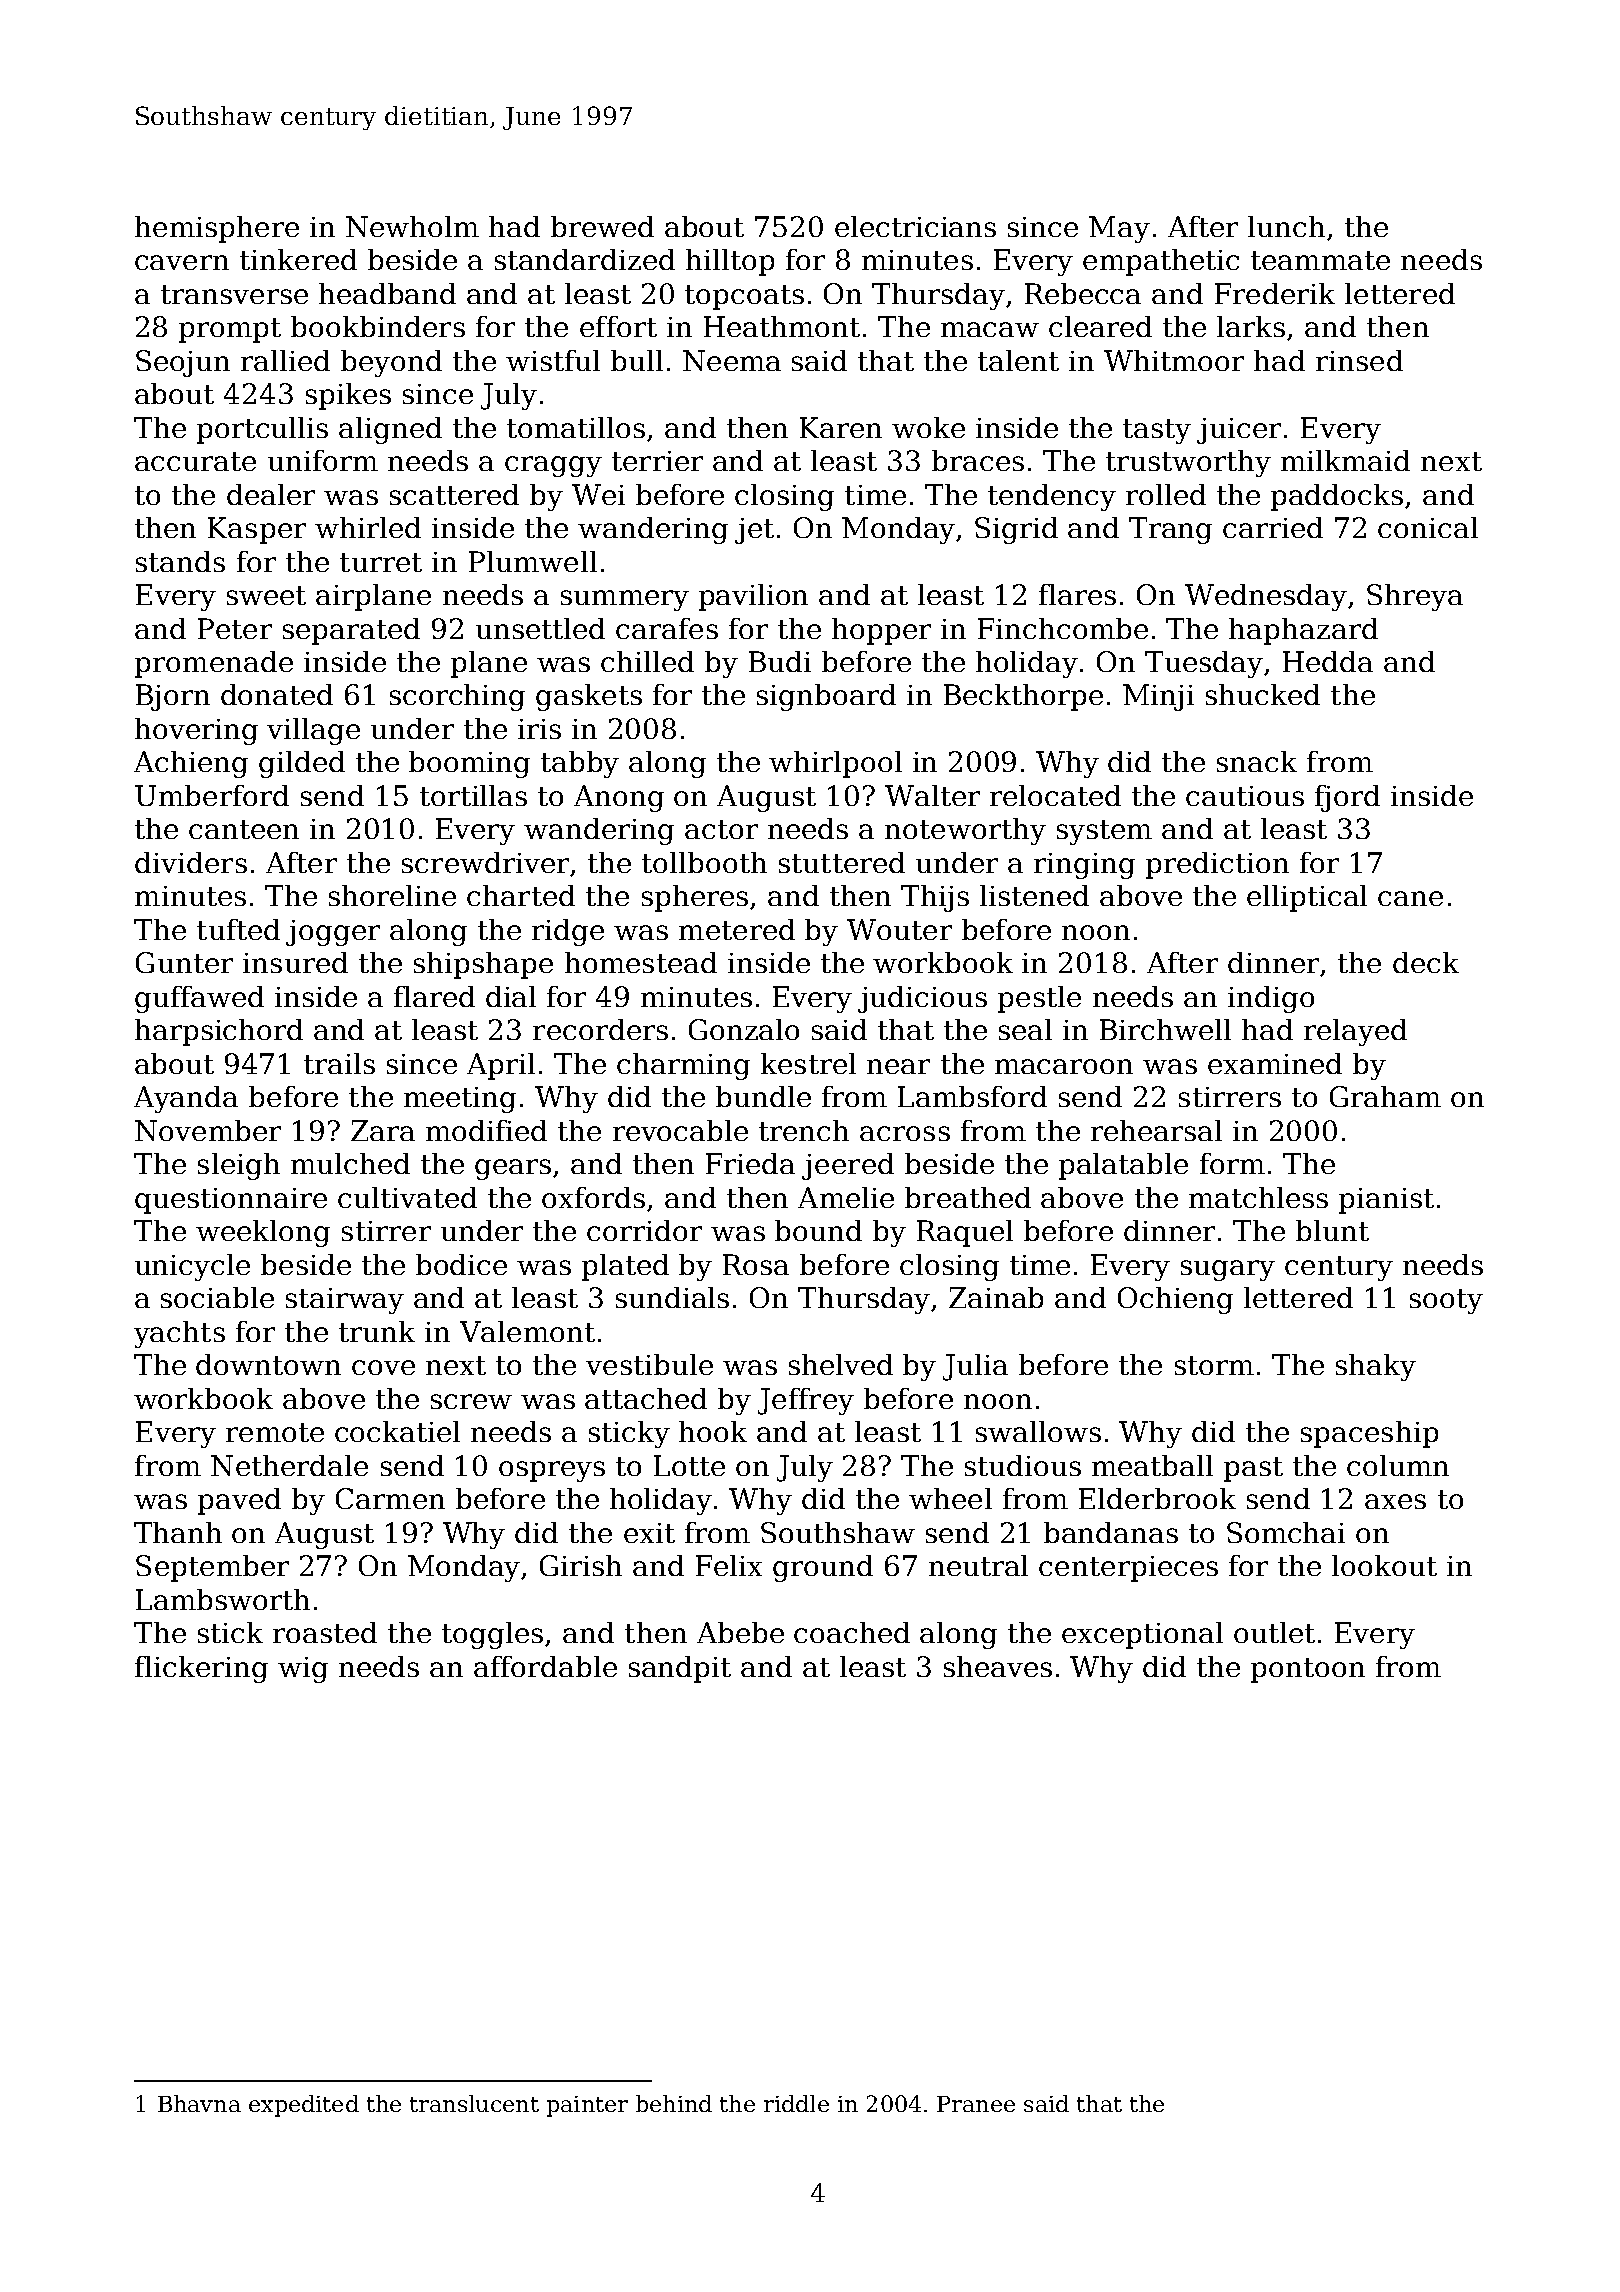  I want to click on unicycle, so click(192, 1267).
